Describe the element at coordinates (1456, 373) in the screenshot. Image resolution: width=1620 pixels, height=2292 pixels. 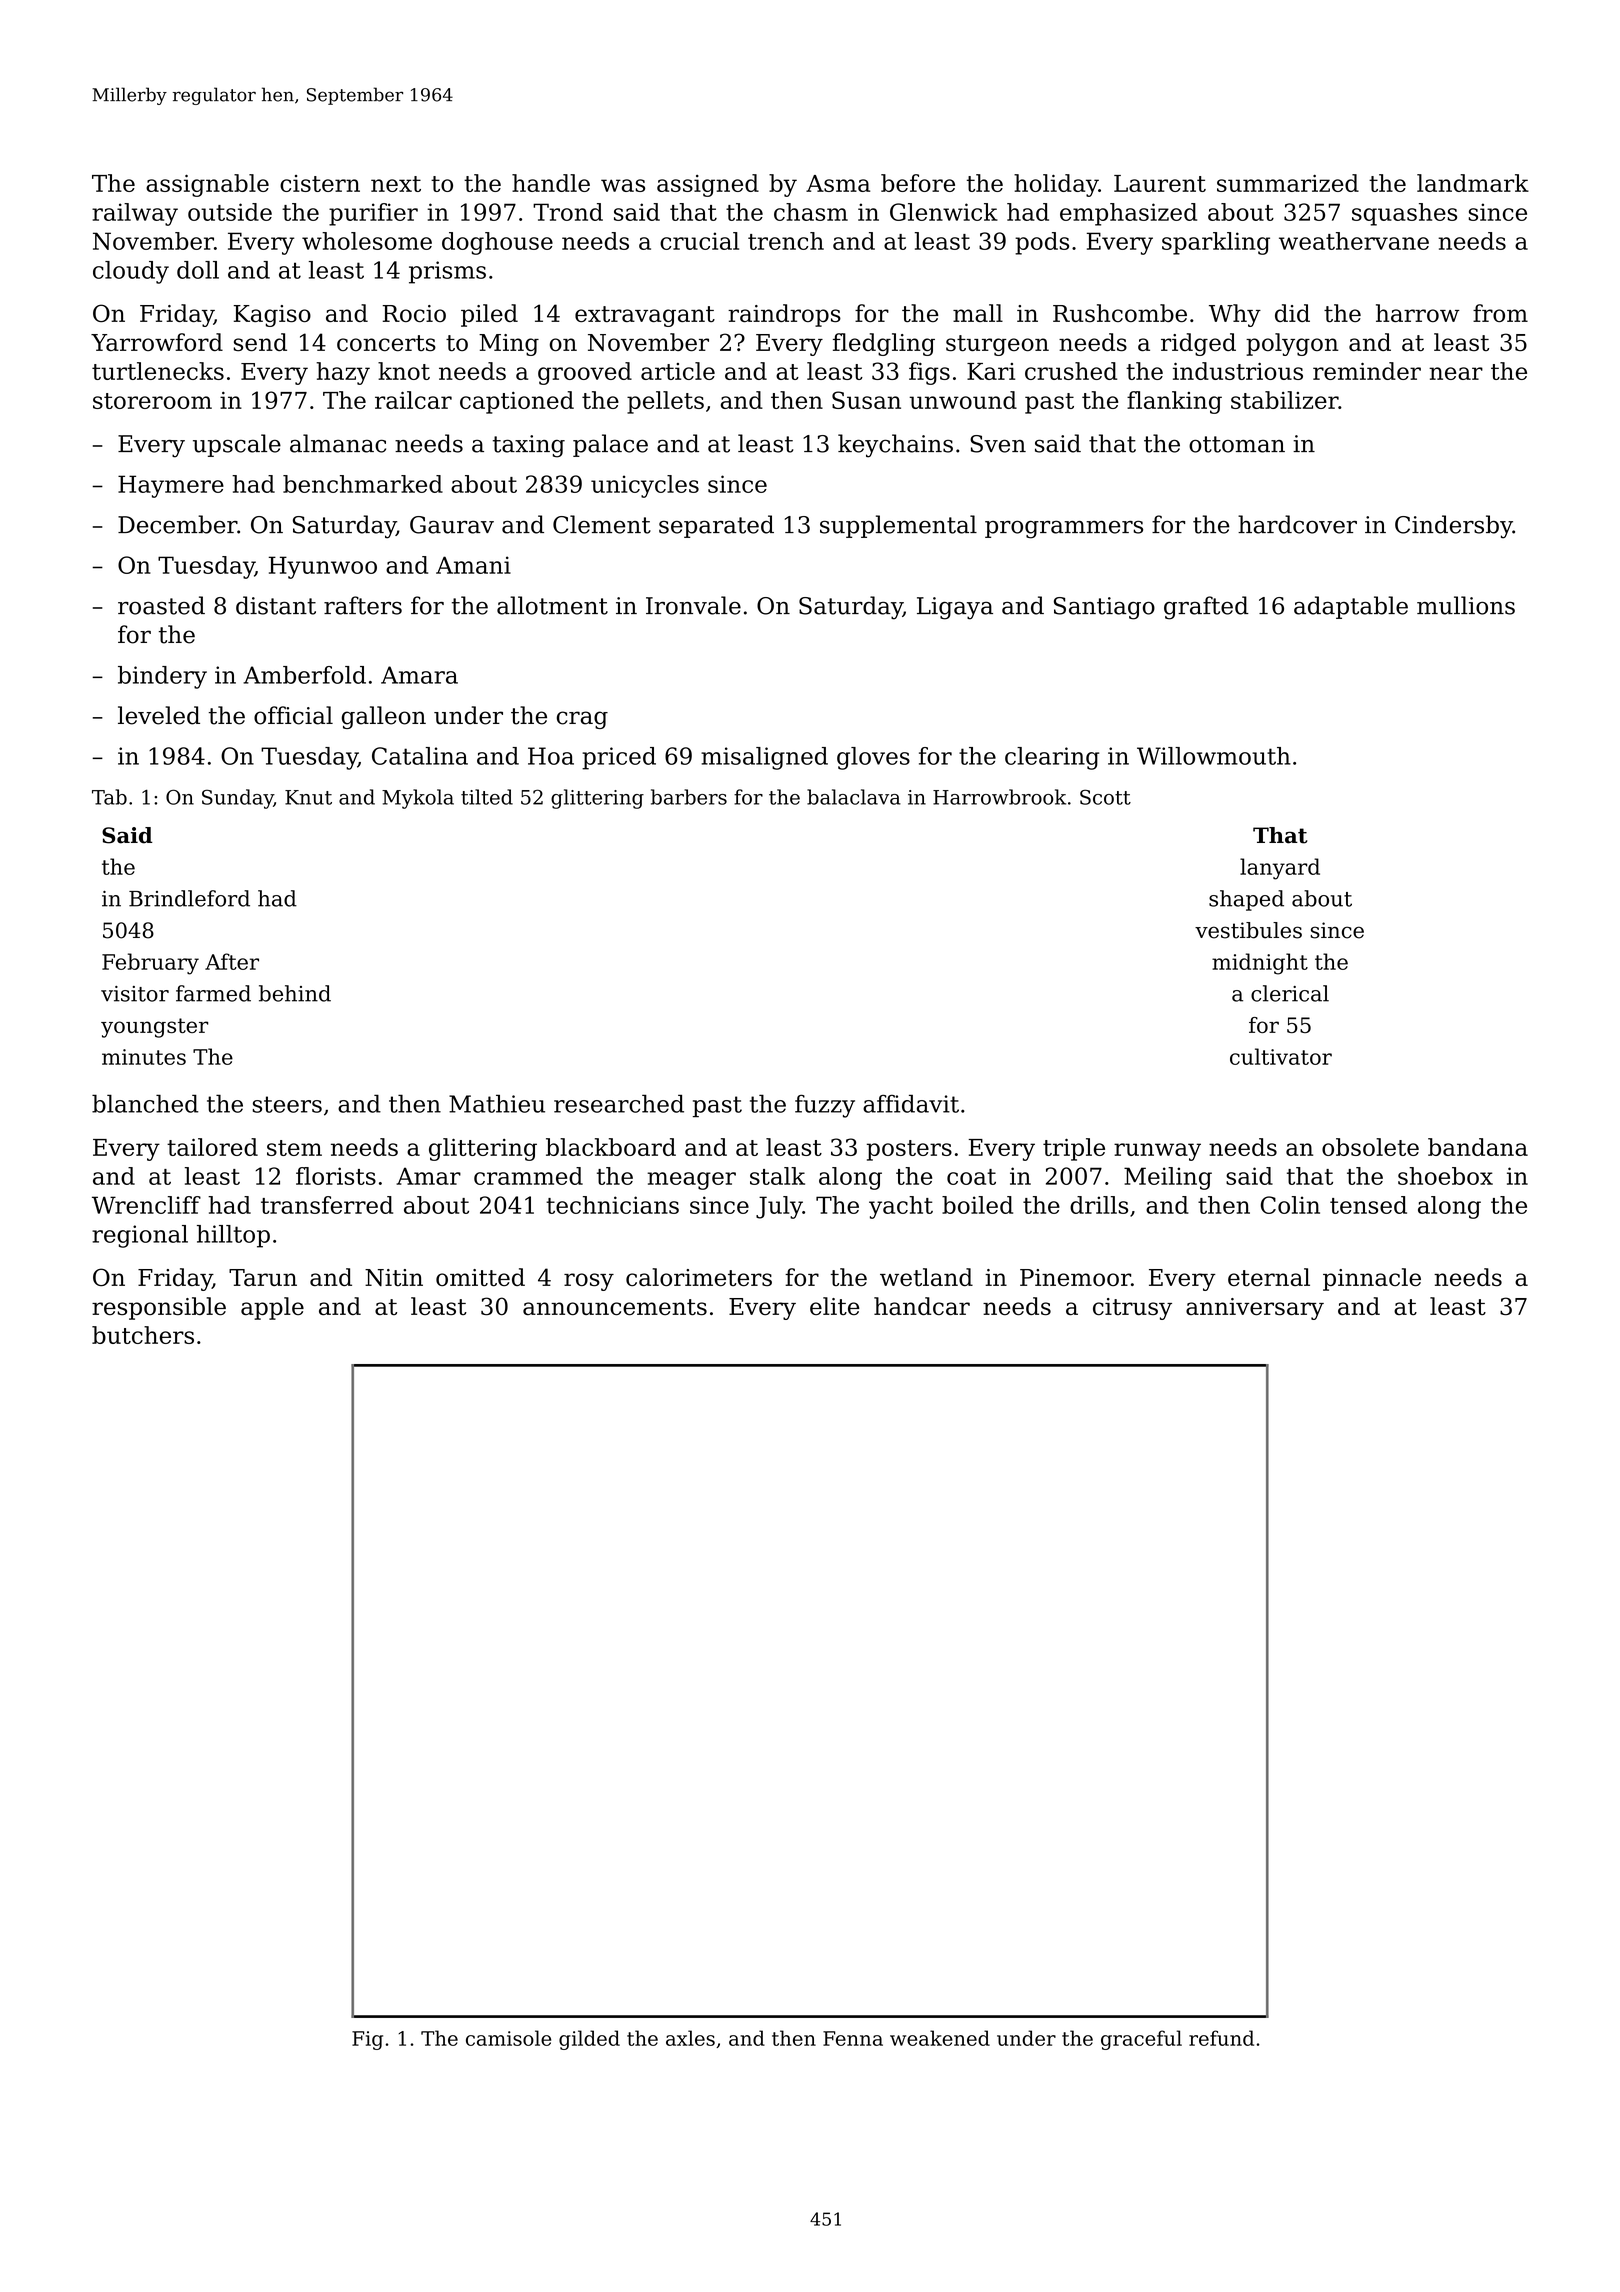
I see `near` at that location.
